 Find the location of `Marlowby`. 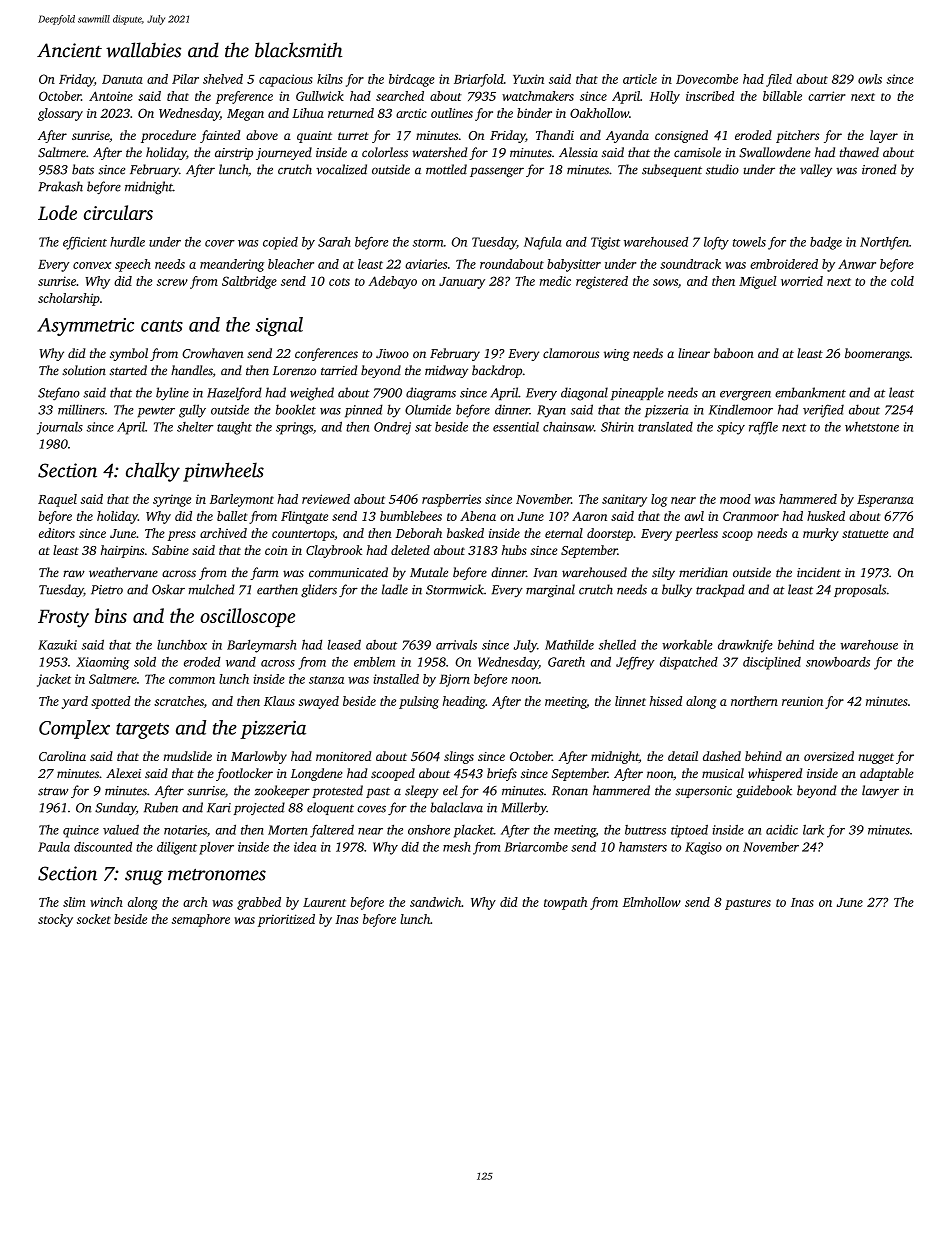

Marlowby is located at coordinates (259, 757).
